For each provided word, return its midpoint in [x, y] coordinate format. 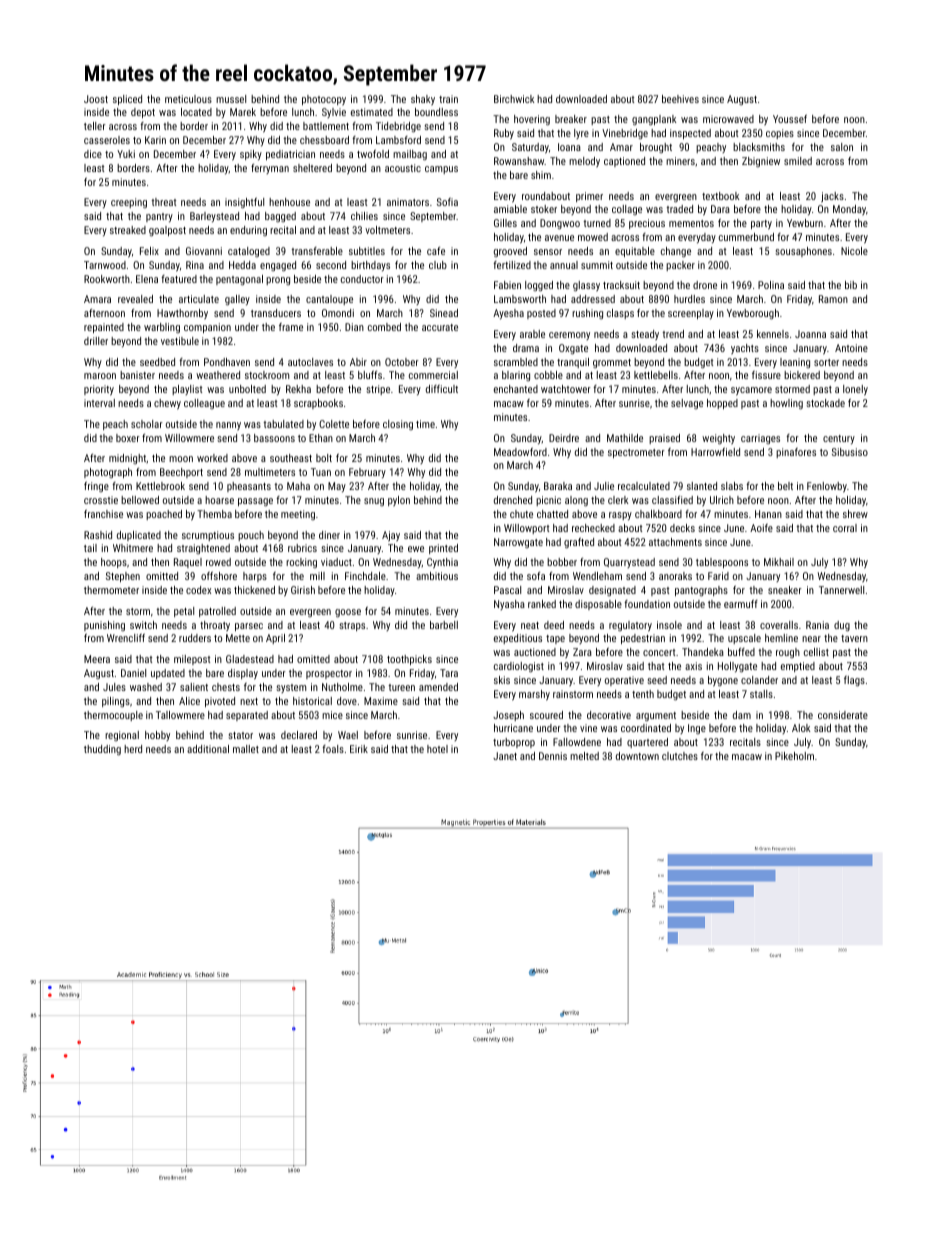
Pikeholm [794, 756]
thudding [102, 750]
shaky [423, 100]
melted [584, 756]
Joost [96, 99]
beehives [680, 99]
